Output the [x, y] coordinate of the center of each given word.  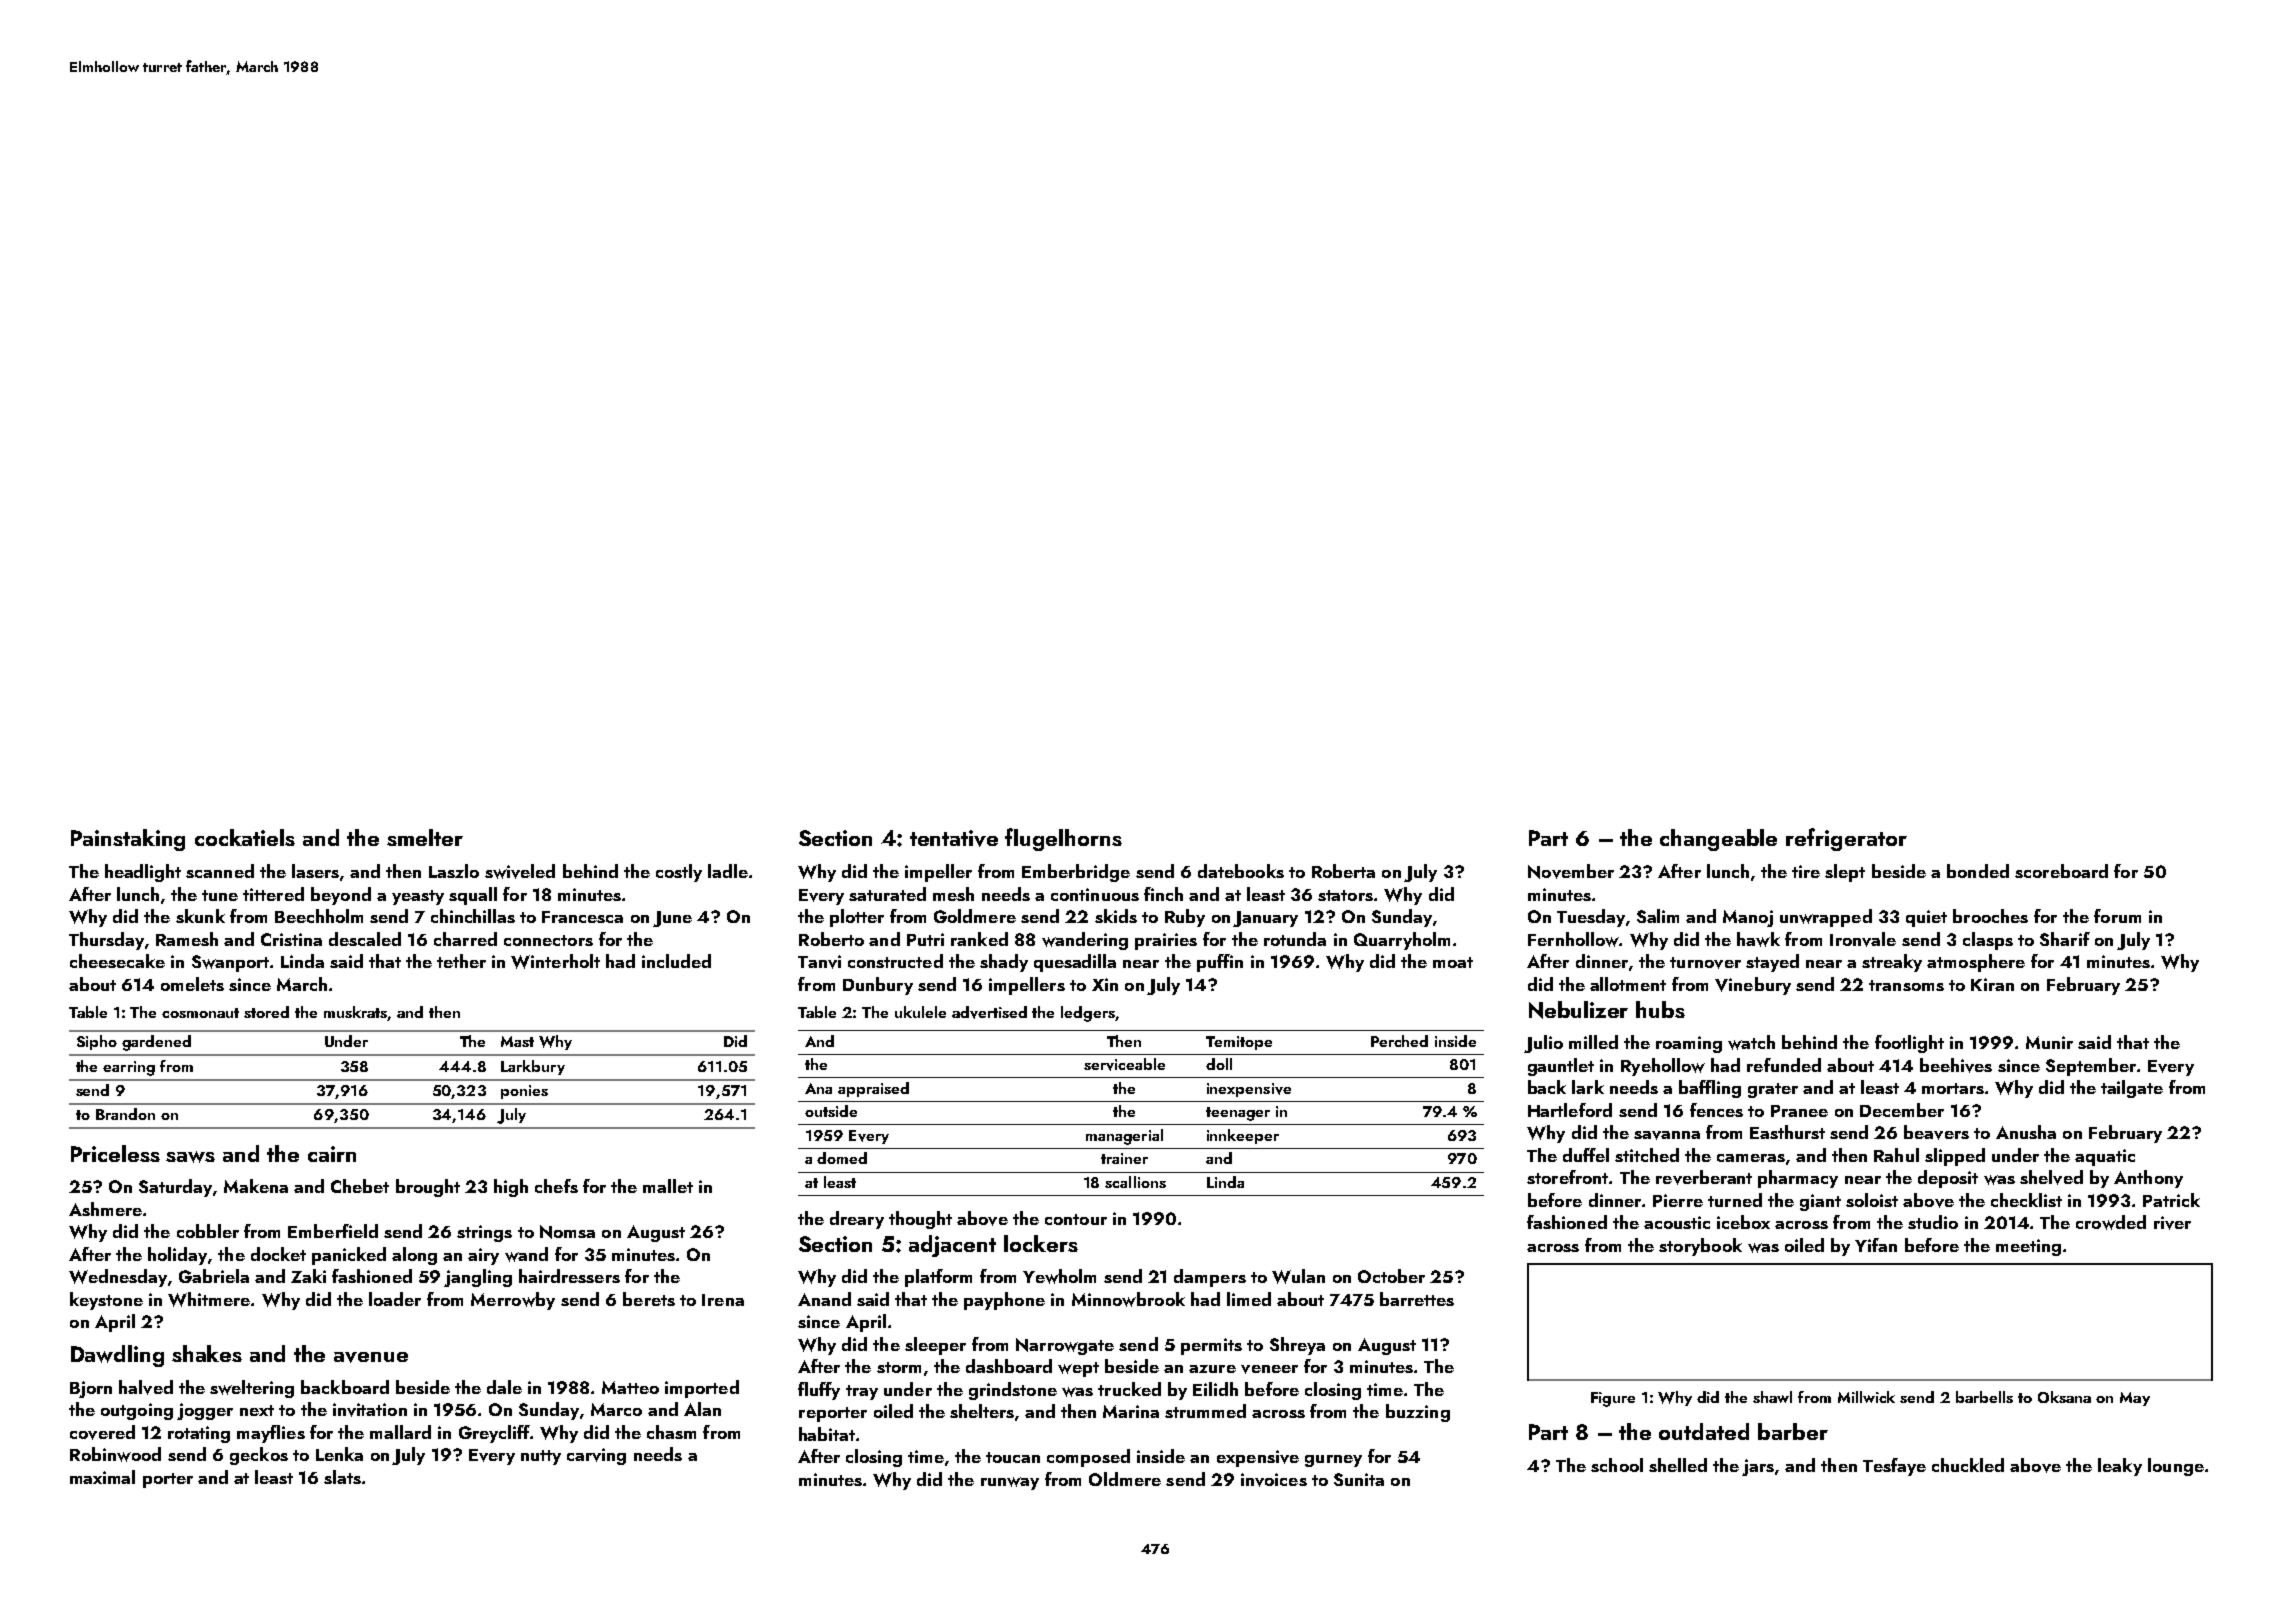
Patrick [2171, 1200]
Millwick [1866, 1397]
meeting [2028, 1247]
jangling [478, 1278]
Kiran [1992, 984]
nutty [541, 1457]
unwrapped [1826, 918]
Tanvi [819, 962]
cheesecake [117, 961]
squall [473, 896]
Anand [824, 1299]
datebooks [1241, 871]
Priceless [115, 1153]
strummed [1205, 1411]
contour [1076, 1219]
